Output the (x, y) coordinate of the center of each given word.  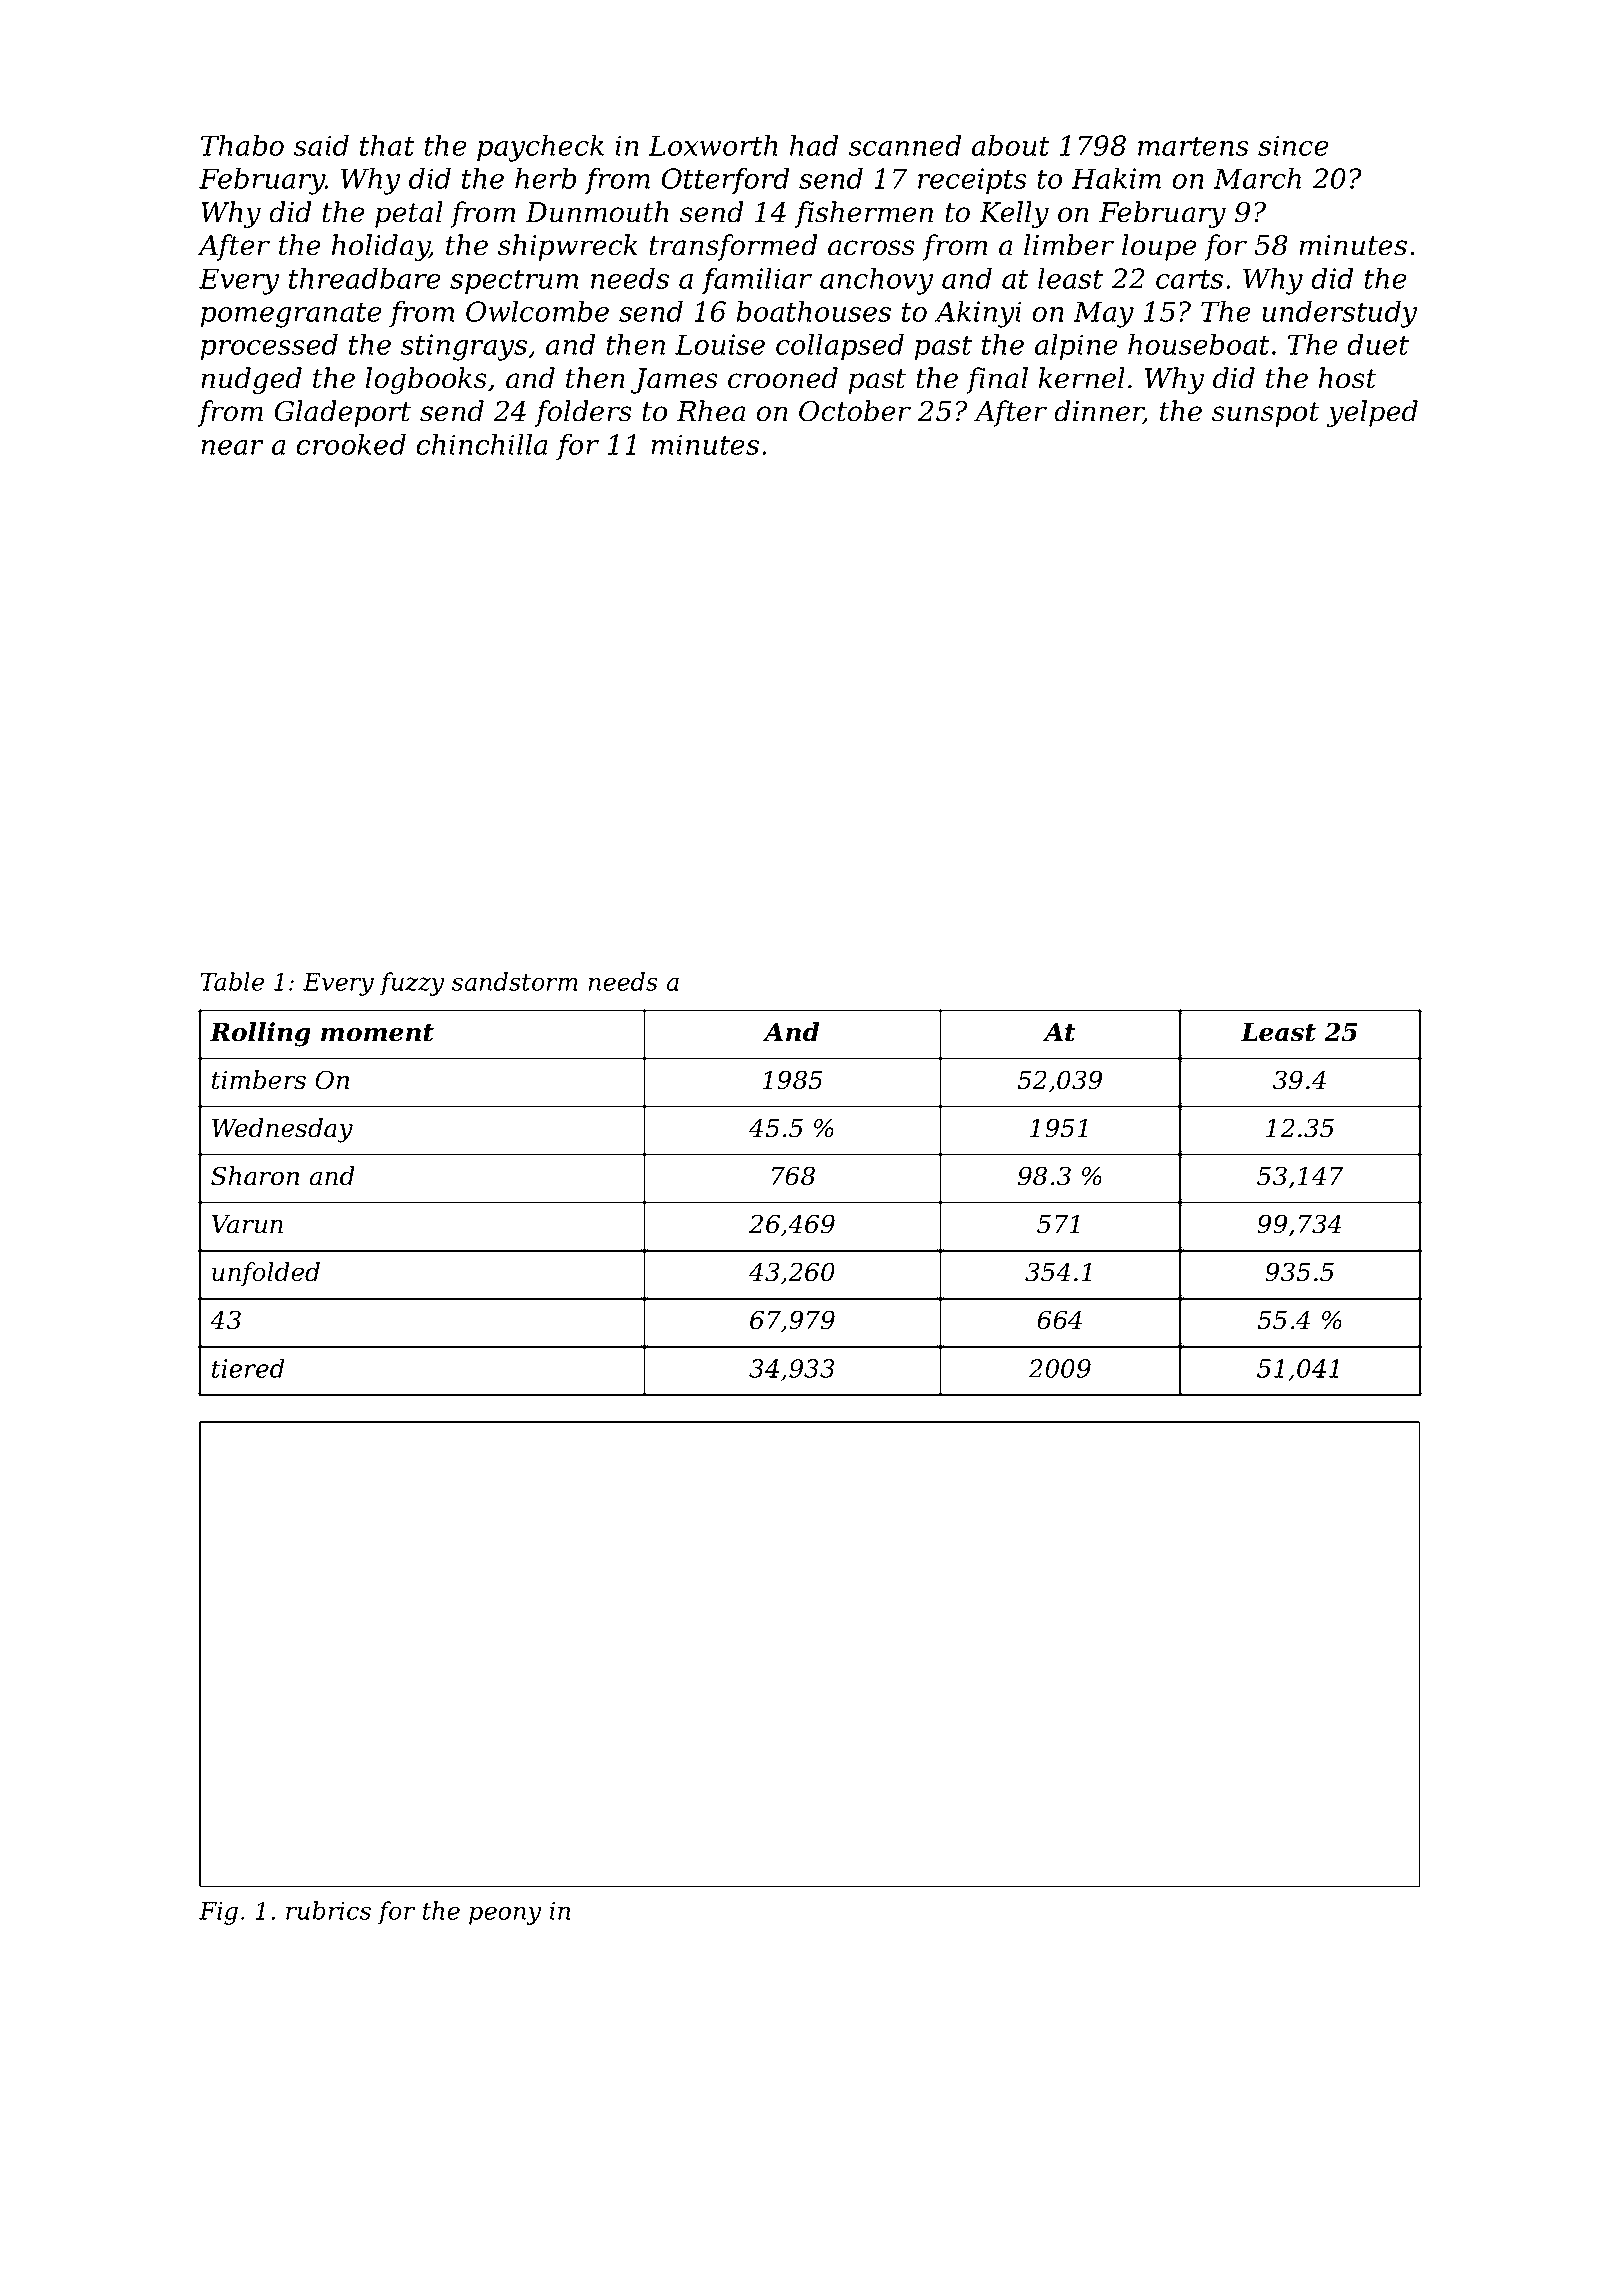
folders (583, 413)
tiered (248, 1368)
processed (269, 347)
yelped (1372, 413)
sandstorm (515, 981)
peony (505, 1915)
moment (377, 1033)
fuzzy (411, 984)
